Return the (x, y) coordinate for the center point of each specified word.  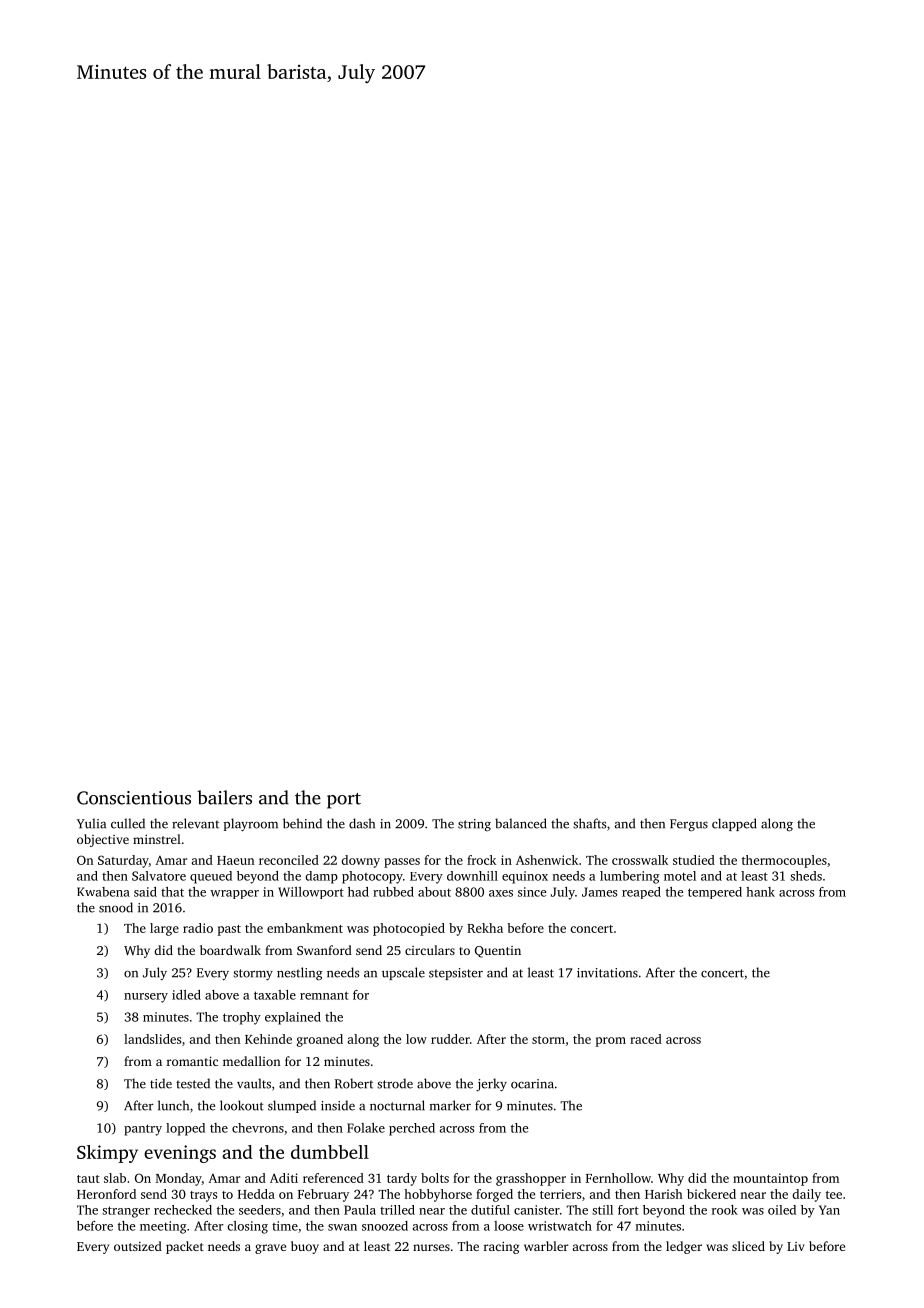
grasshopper (531, 1179)
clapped (734, 824)
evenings (180, 1154)
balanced (521, 823)
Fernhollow (618, 1178)
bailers (224, 797)
